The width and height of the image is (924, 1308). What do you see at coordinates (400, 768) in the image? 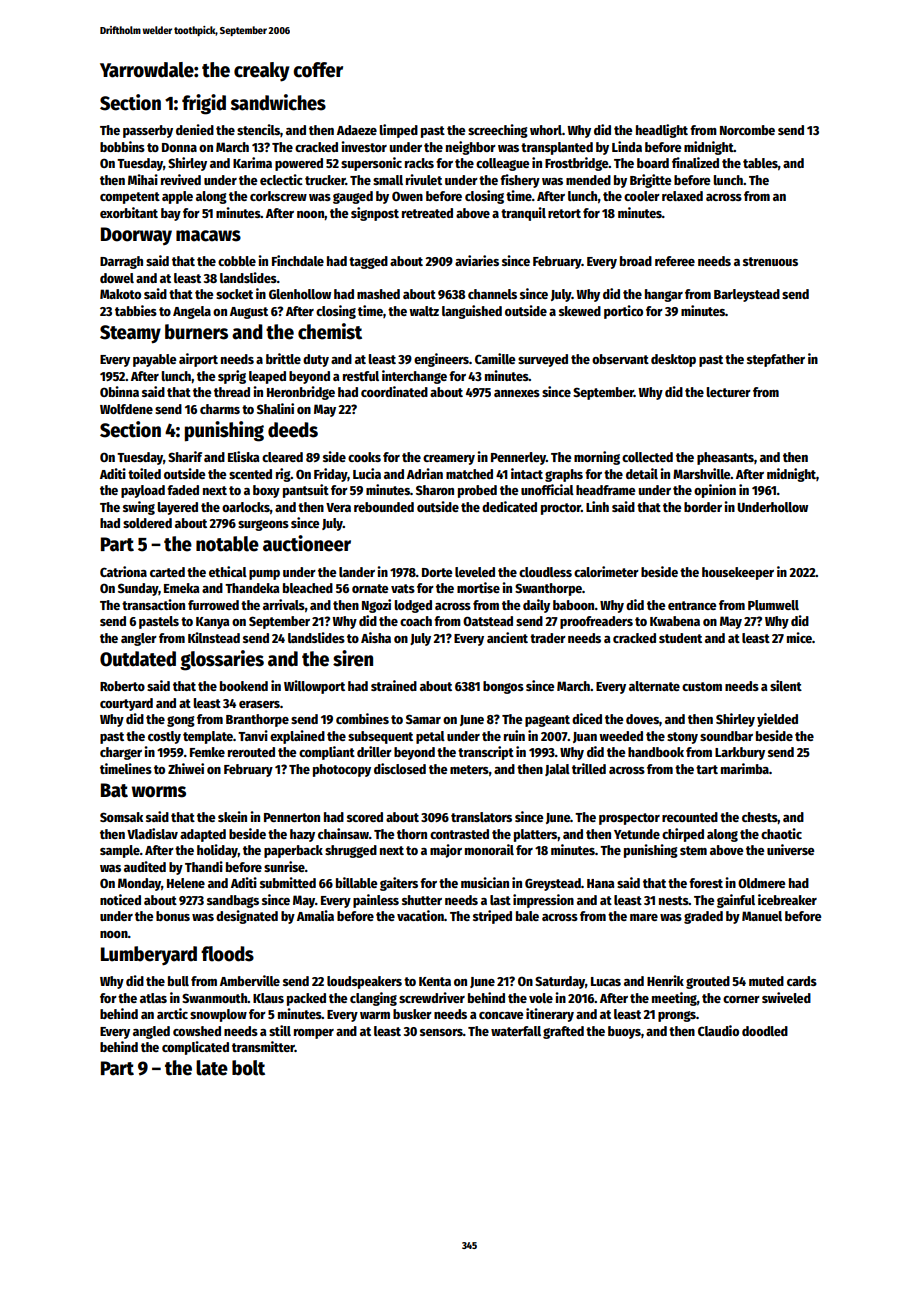
I see `disclosed` at bounding box center [400, 768].
